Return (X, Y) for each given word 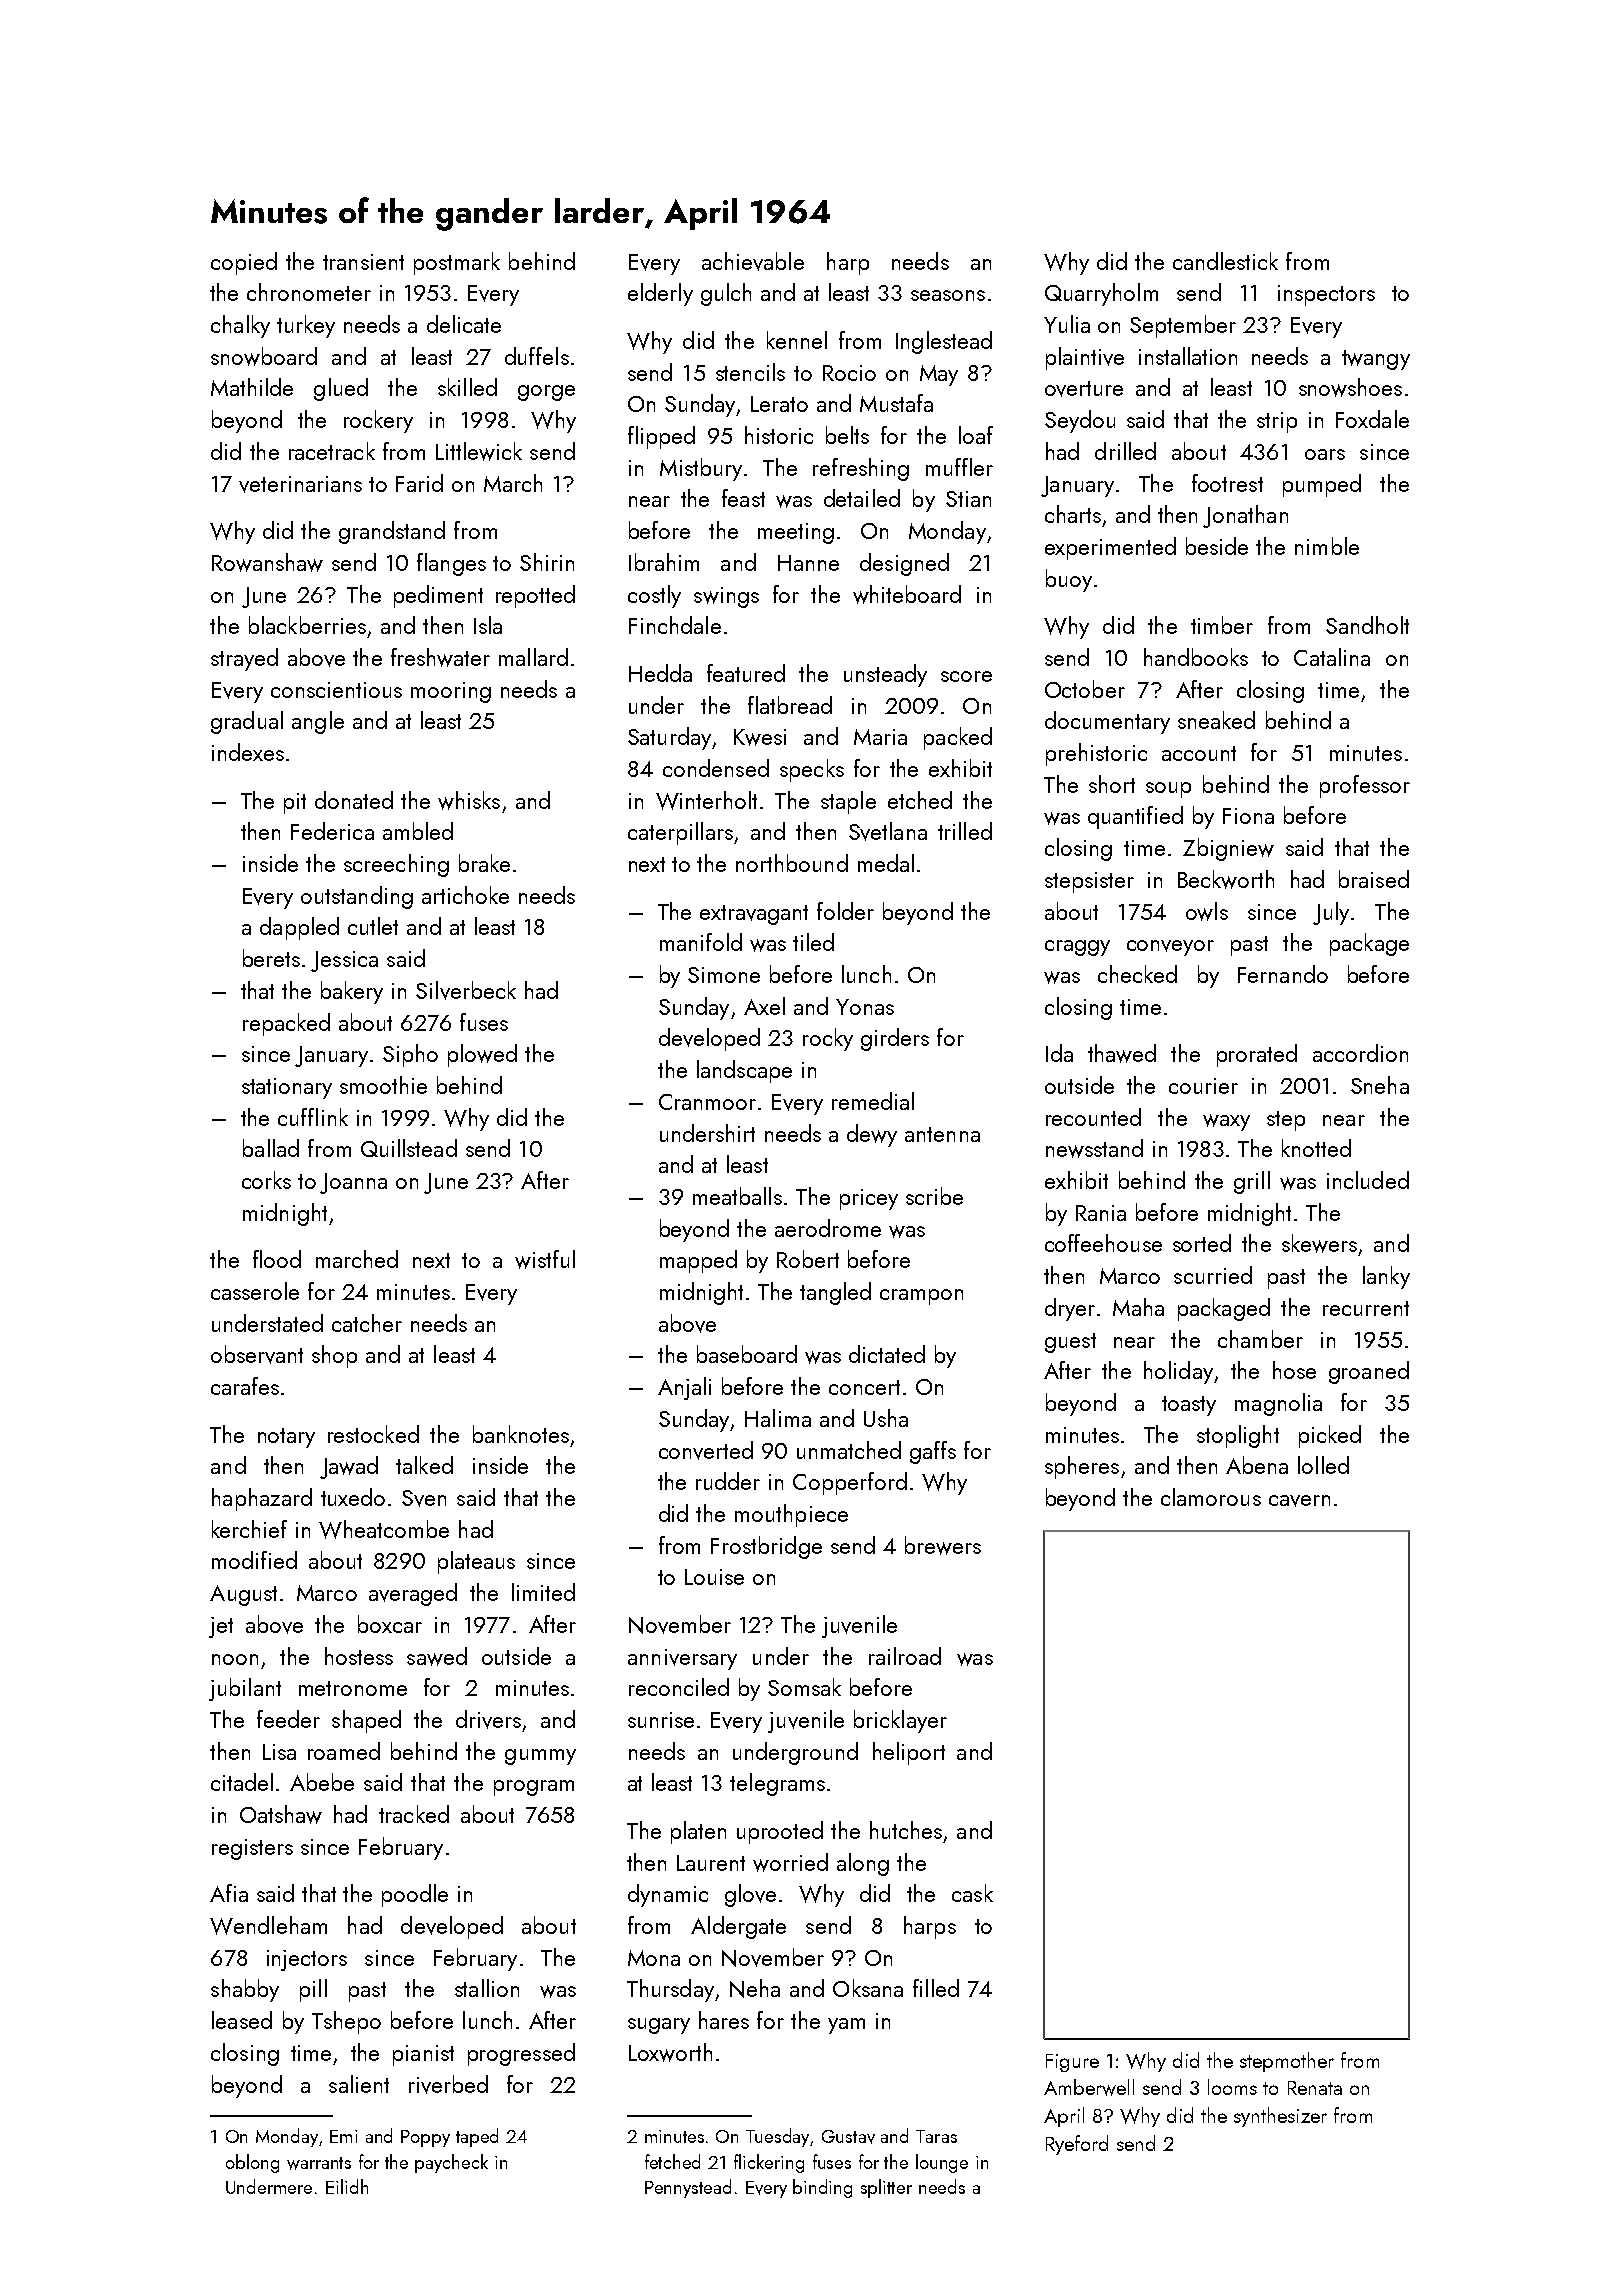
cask (972, 1893)
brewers (943, 1545)
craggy (1077, 948)
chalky (240, 326)
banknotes (521, 1434)
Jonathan (1245, 516)
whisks (469, 800)
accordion (1360, 1053)
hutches (906, 1830)
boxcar (390, 1624)
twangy (1376, 360)
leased (242, 2020)
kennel (797, 340)
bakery (352, 992)
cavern (1299, 1501)
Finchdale (675, 625)
